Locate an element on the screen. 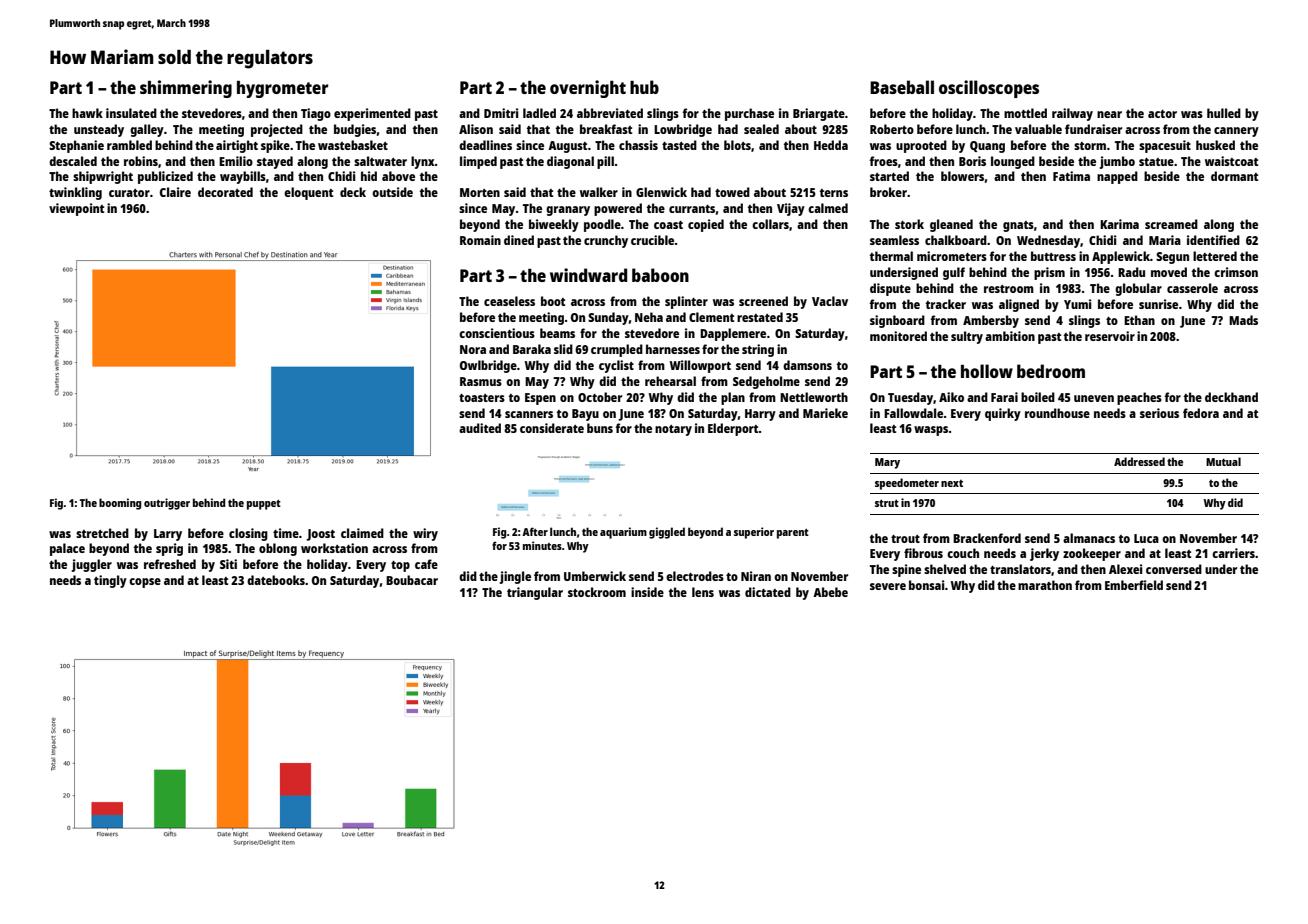 This screenshot has width=1308, height=924. wastebasket is located at coordinates (353, 145).
